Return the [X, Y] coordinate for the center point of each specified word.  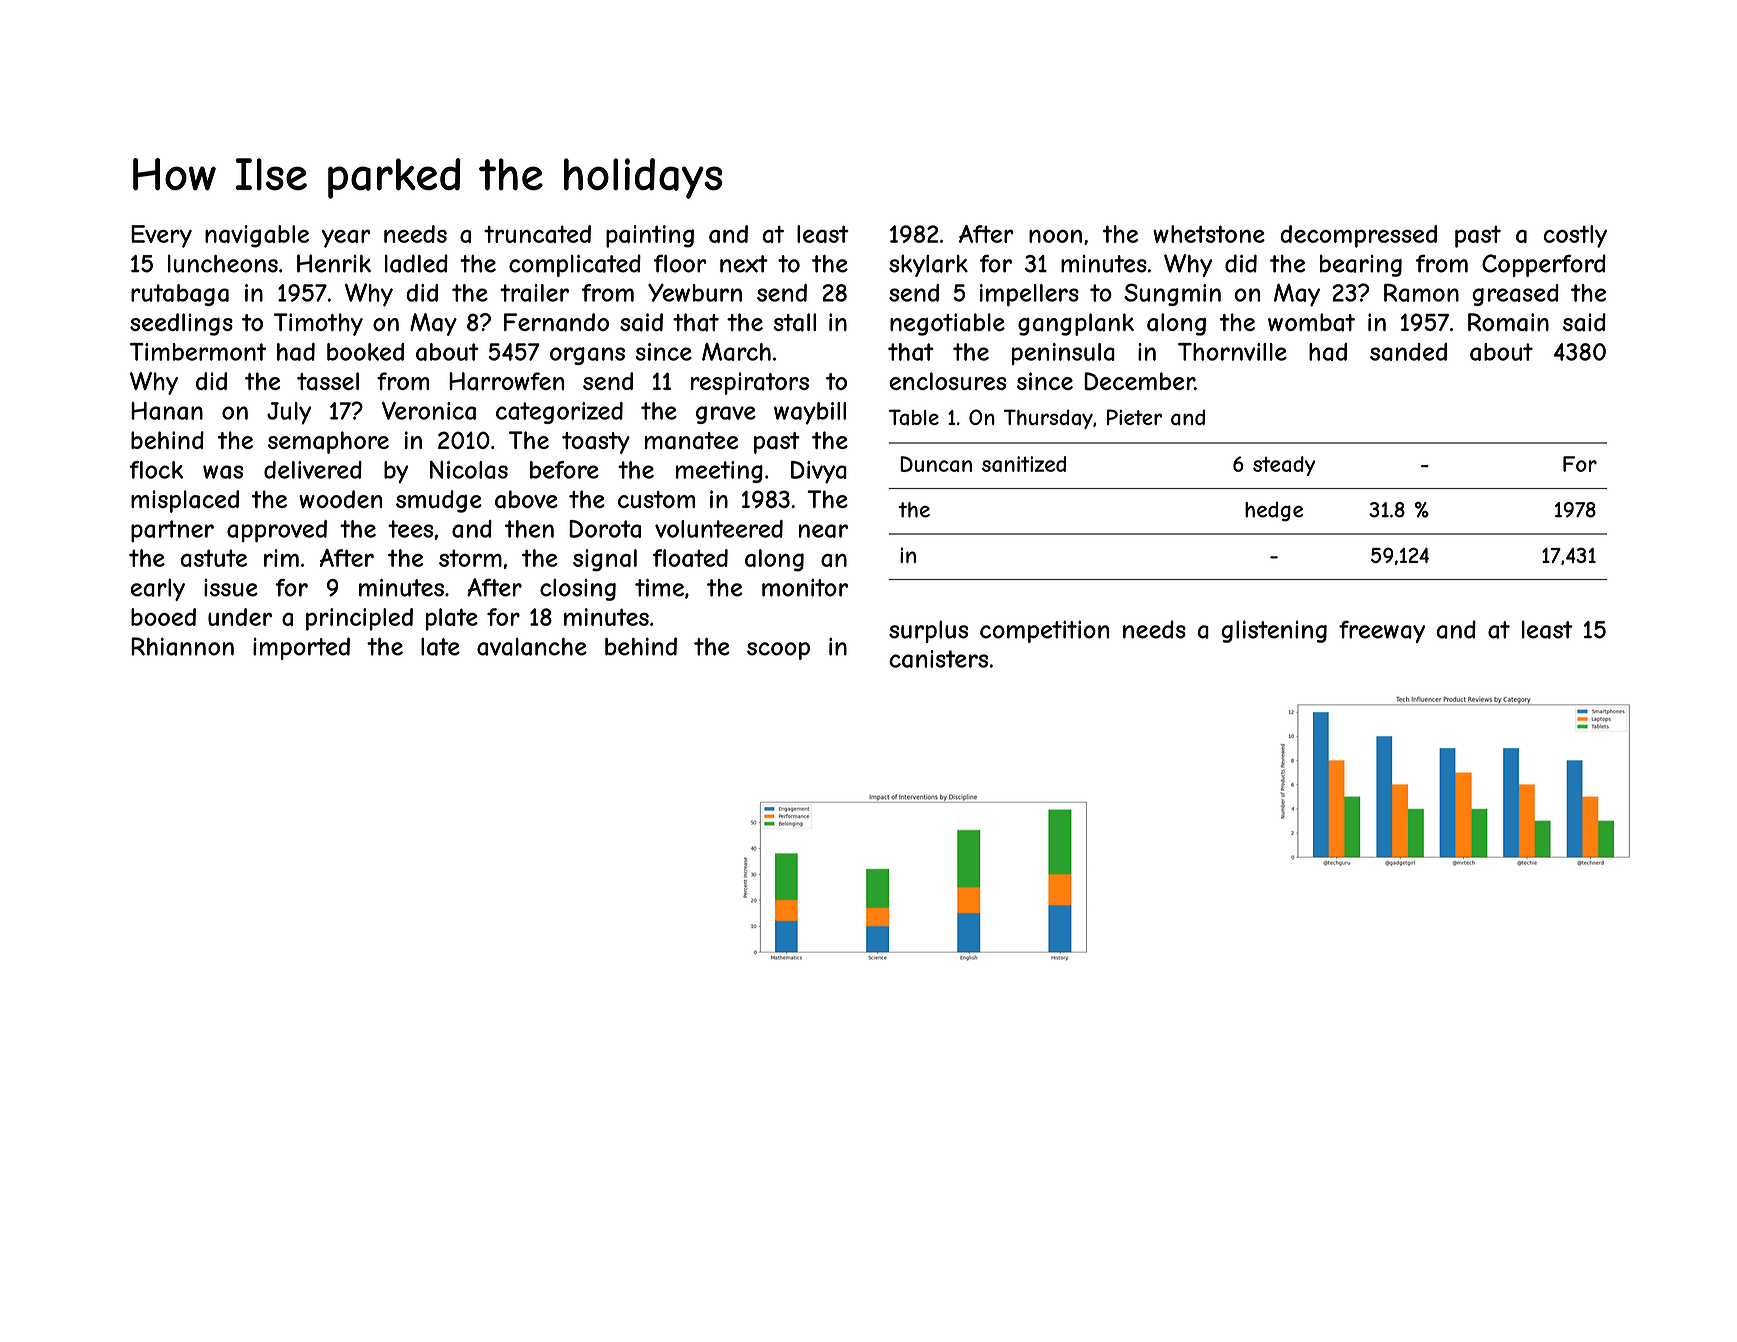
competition [1044, 631]
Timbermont [198, 352]
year [346, 238]
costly [1575, 236]
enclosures [947, 381]
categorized [559, 413]
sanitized [1024, 464]
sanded [1408, 352]
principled [359, 619]
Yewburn [695, 293]
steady [1284, 466]
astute [213, 558]
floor [680, 263]
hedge [1274, 512]
